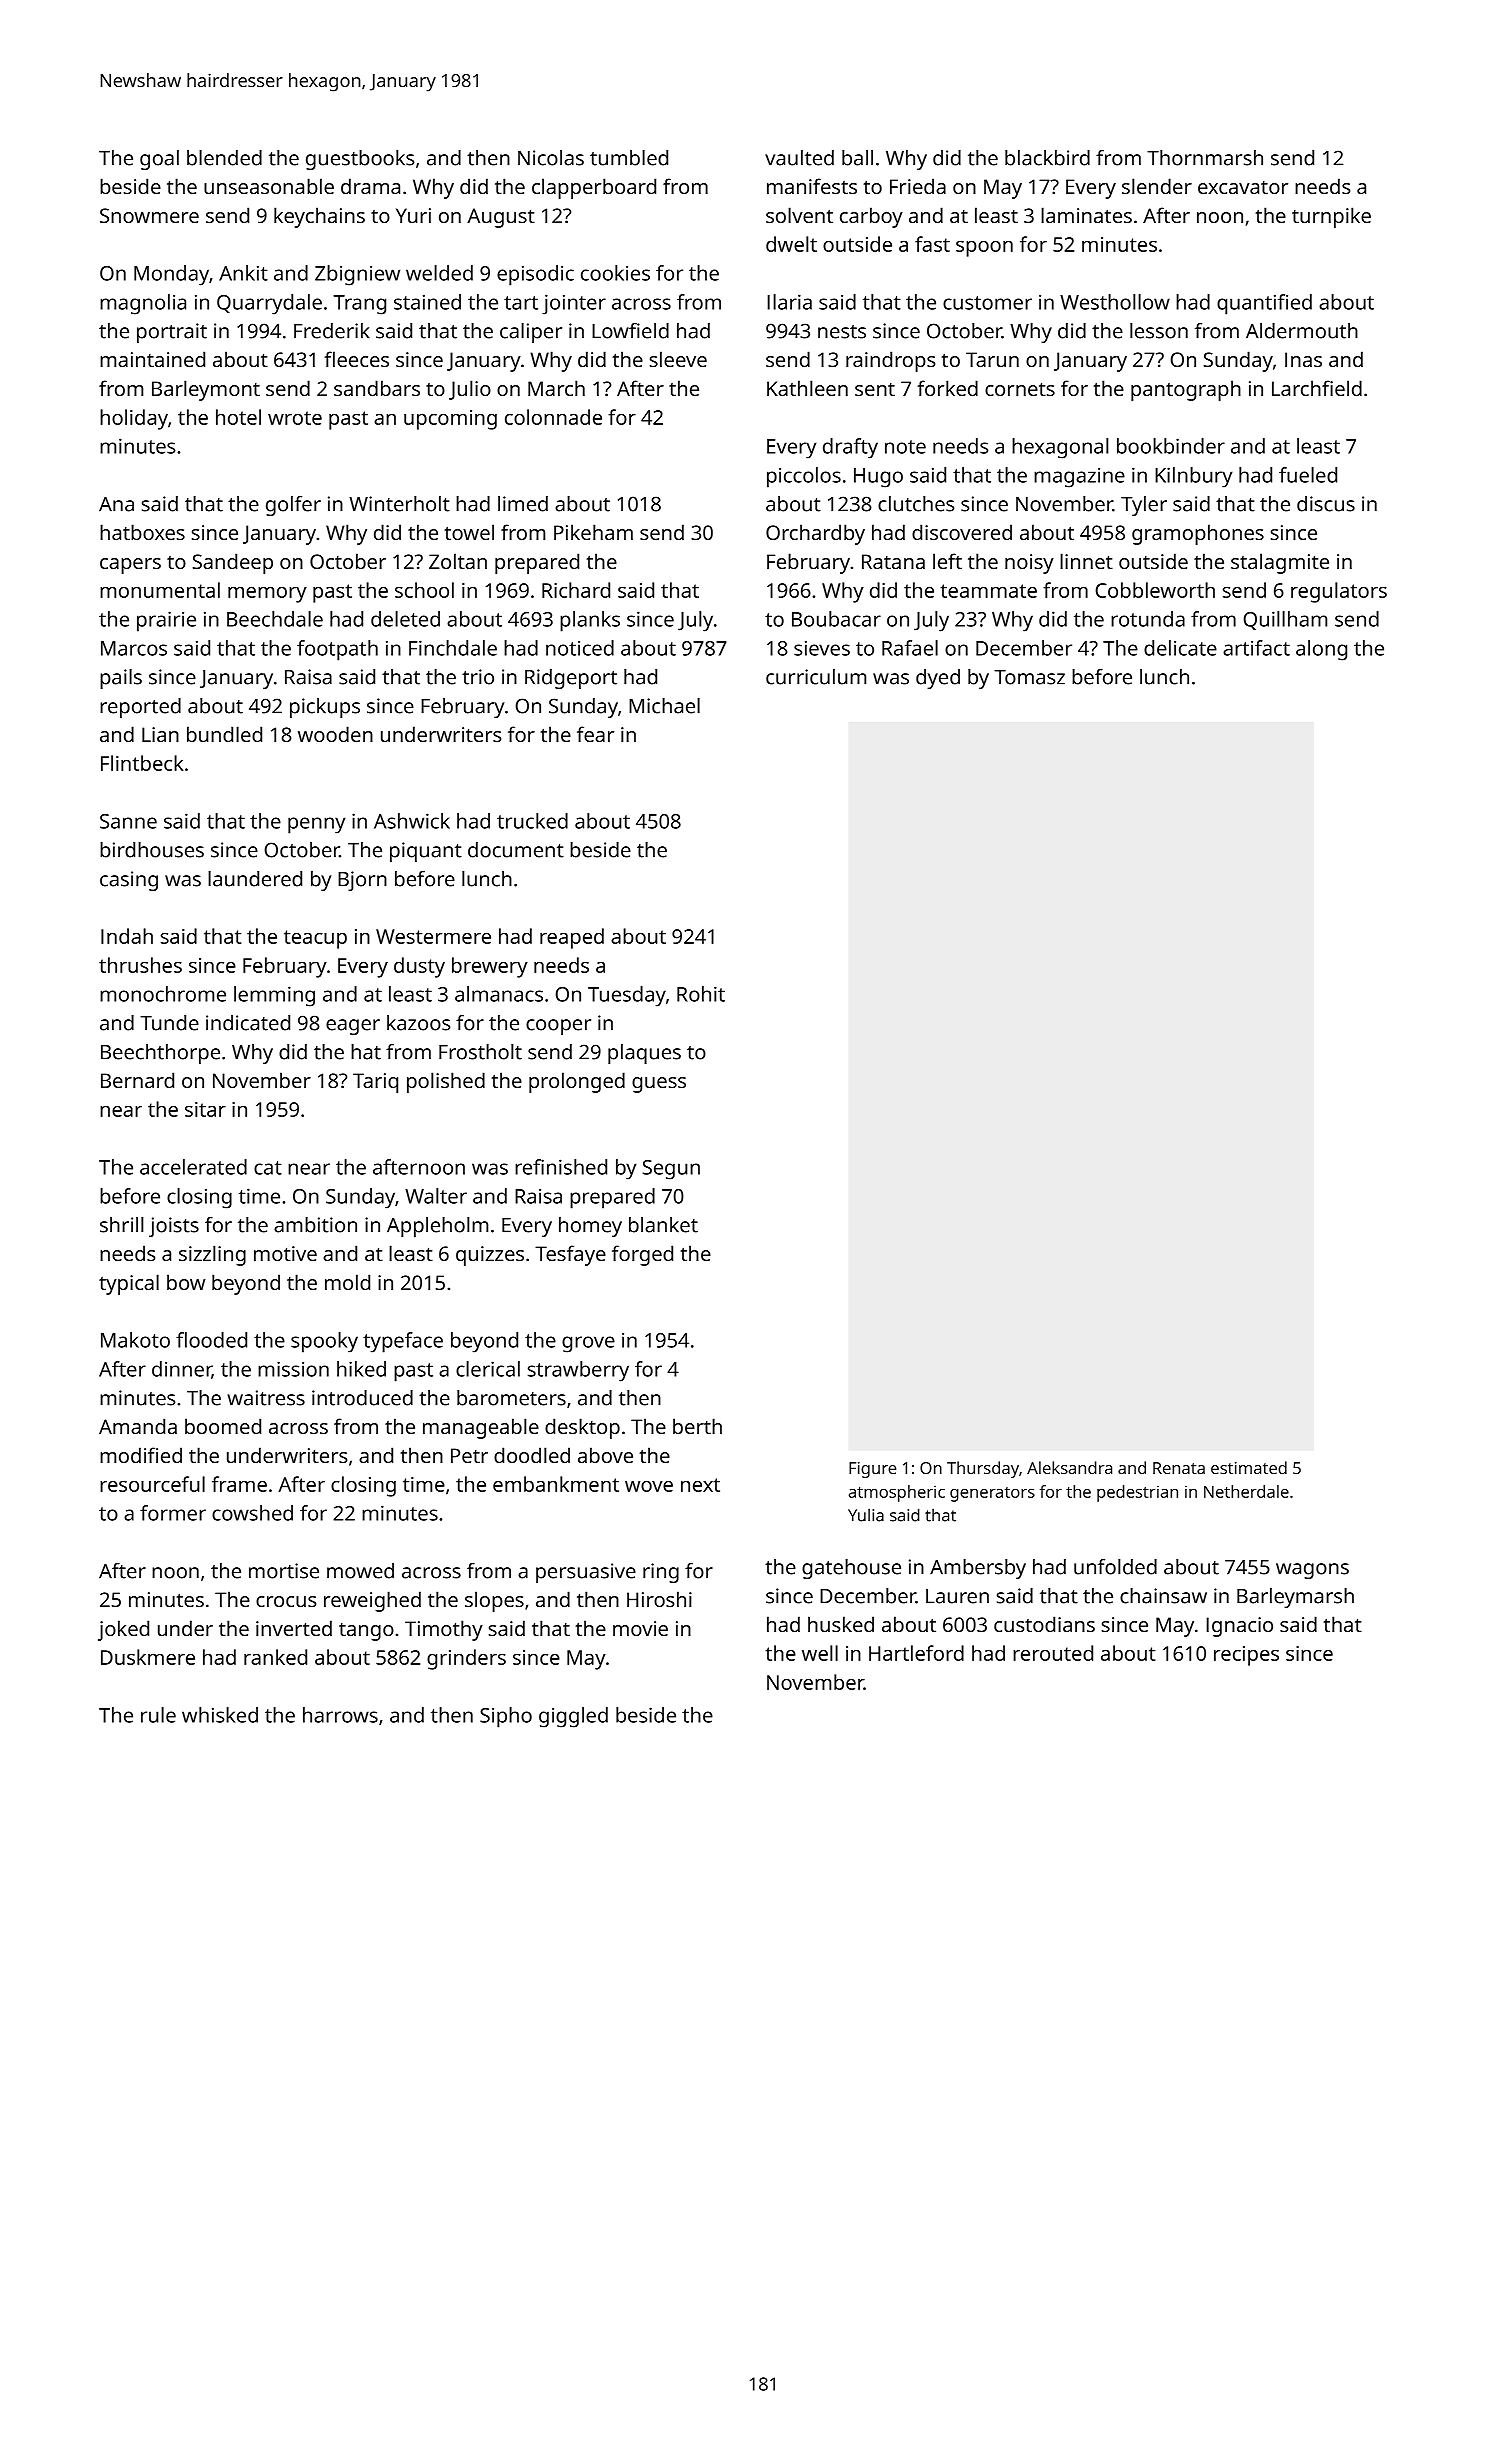 The width and height of the screenshot is (1496, 2464). What do you see at coordinates (366, 1632) in the screenshot?
I see `tango` at bounding box center [366, 1632].
